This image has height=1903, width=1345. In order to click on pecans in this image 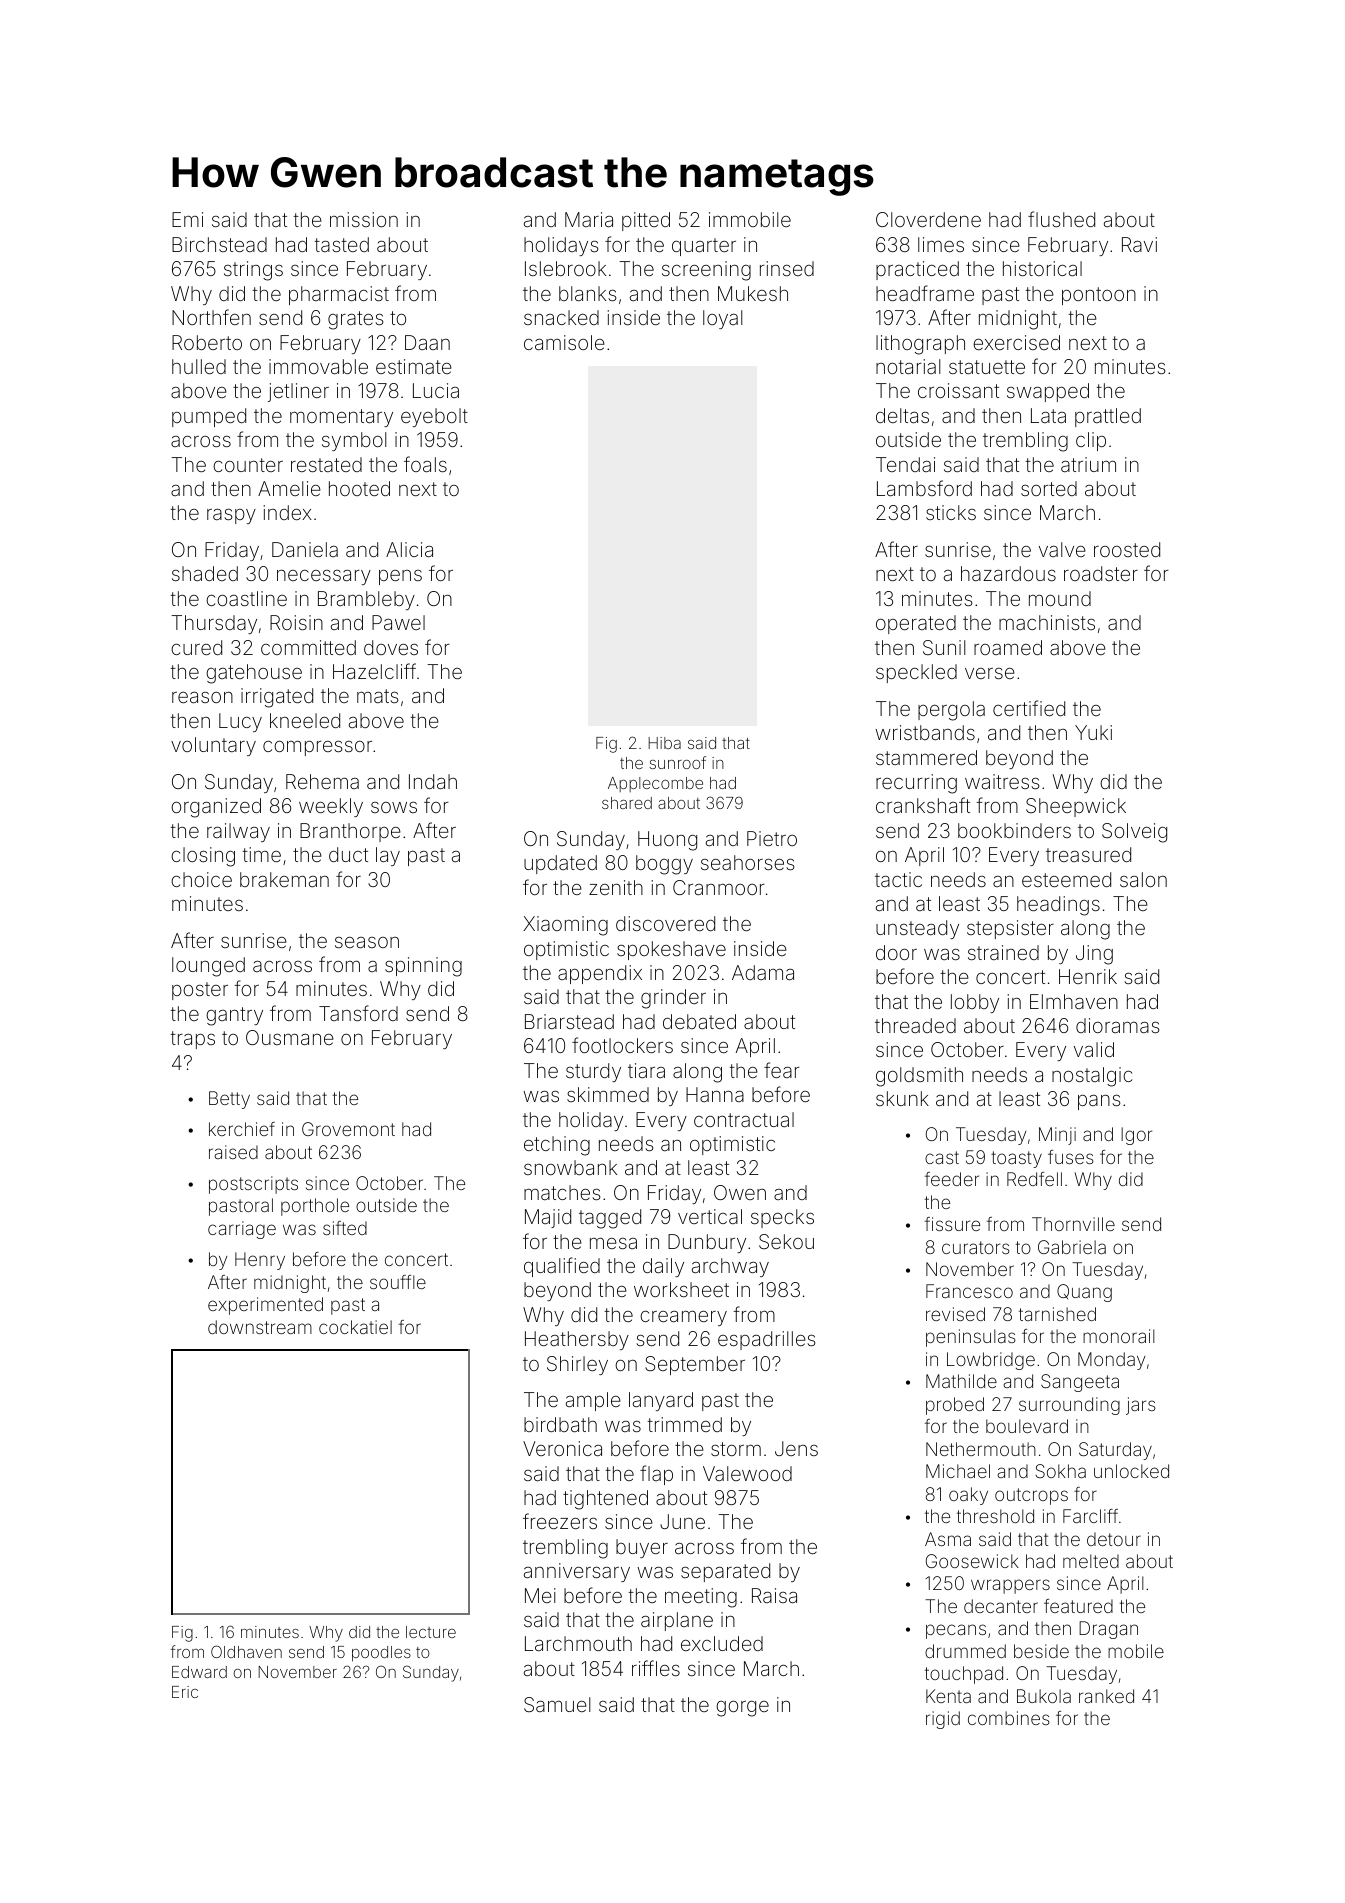, I will do `click(956, 1631)`.
